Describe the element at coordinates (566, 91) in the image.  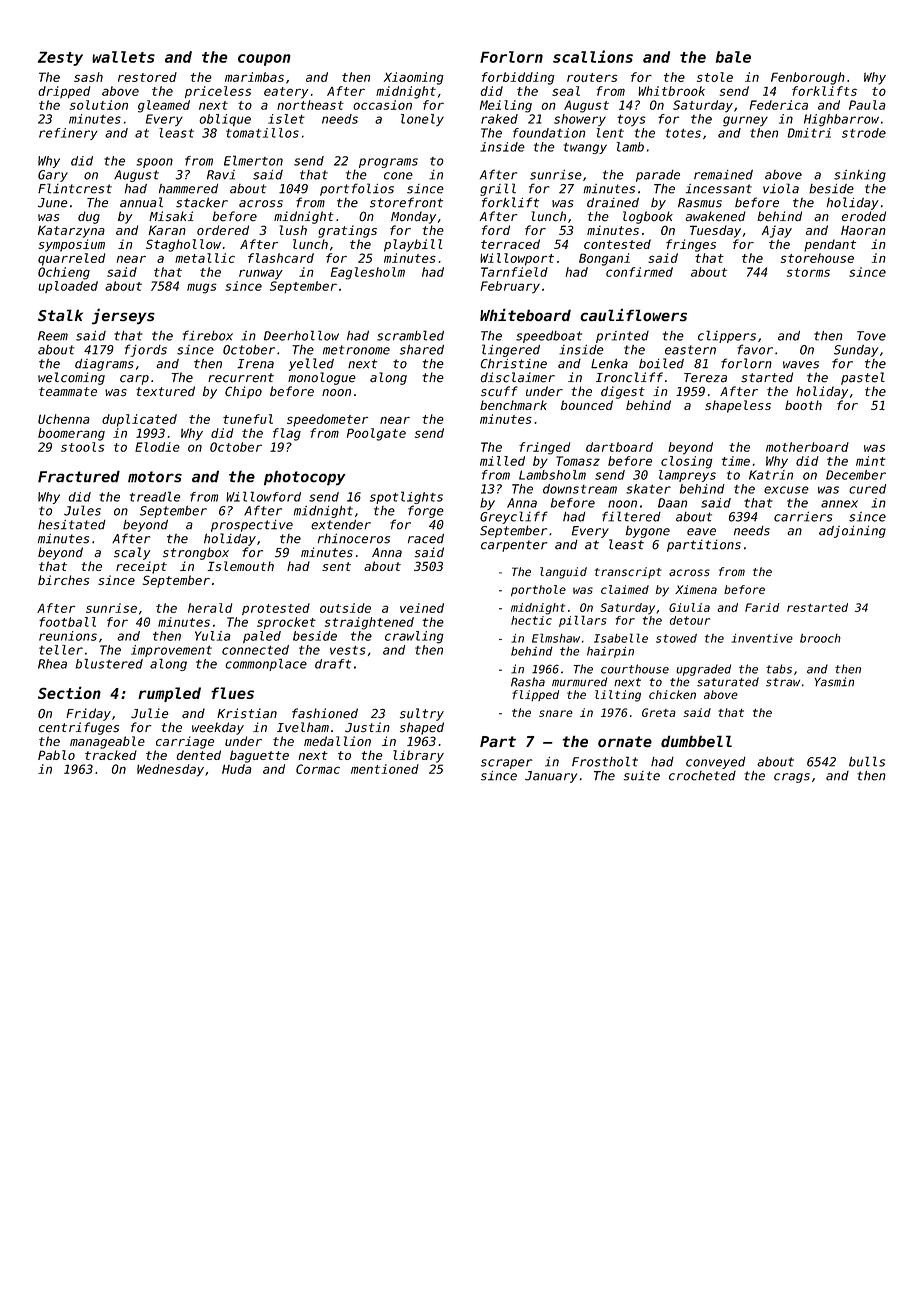
I see `seal` at that location.
